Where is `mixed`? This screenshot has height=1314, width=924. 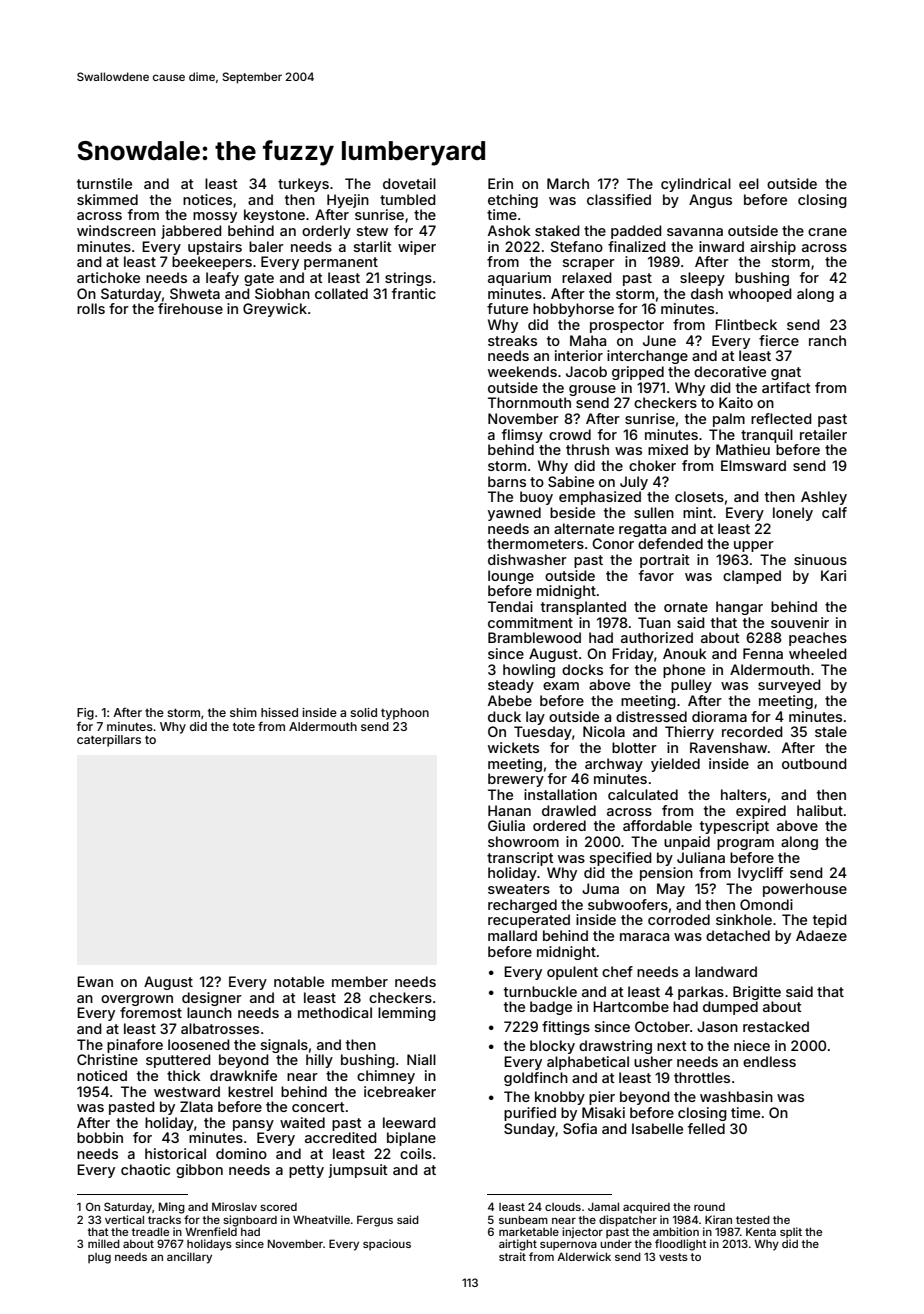 mixed is located at coordinates (668, 449).
